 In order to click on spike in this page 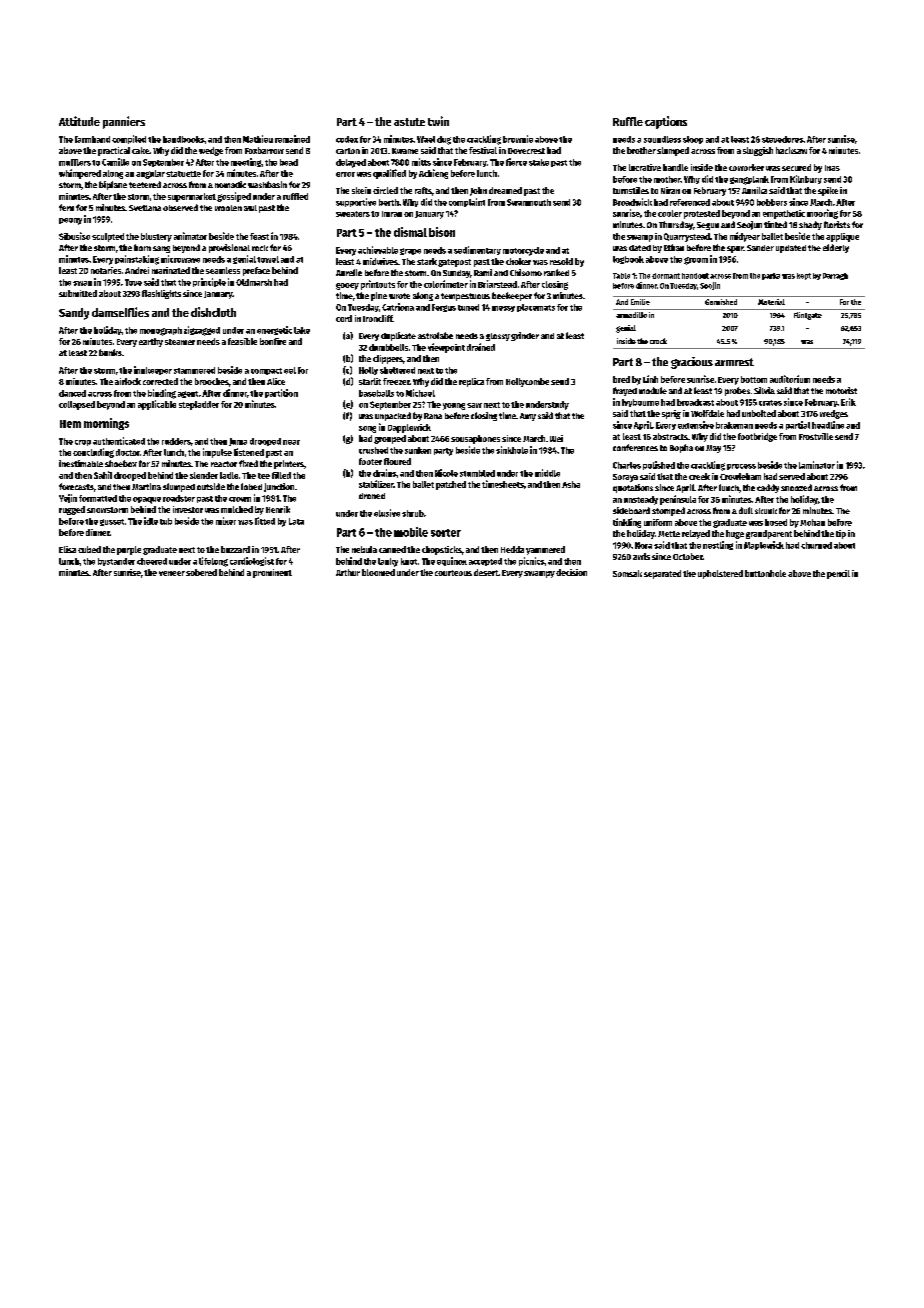, I will do `click(828, 191)`.
